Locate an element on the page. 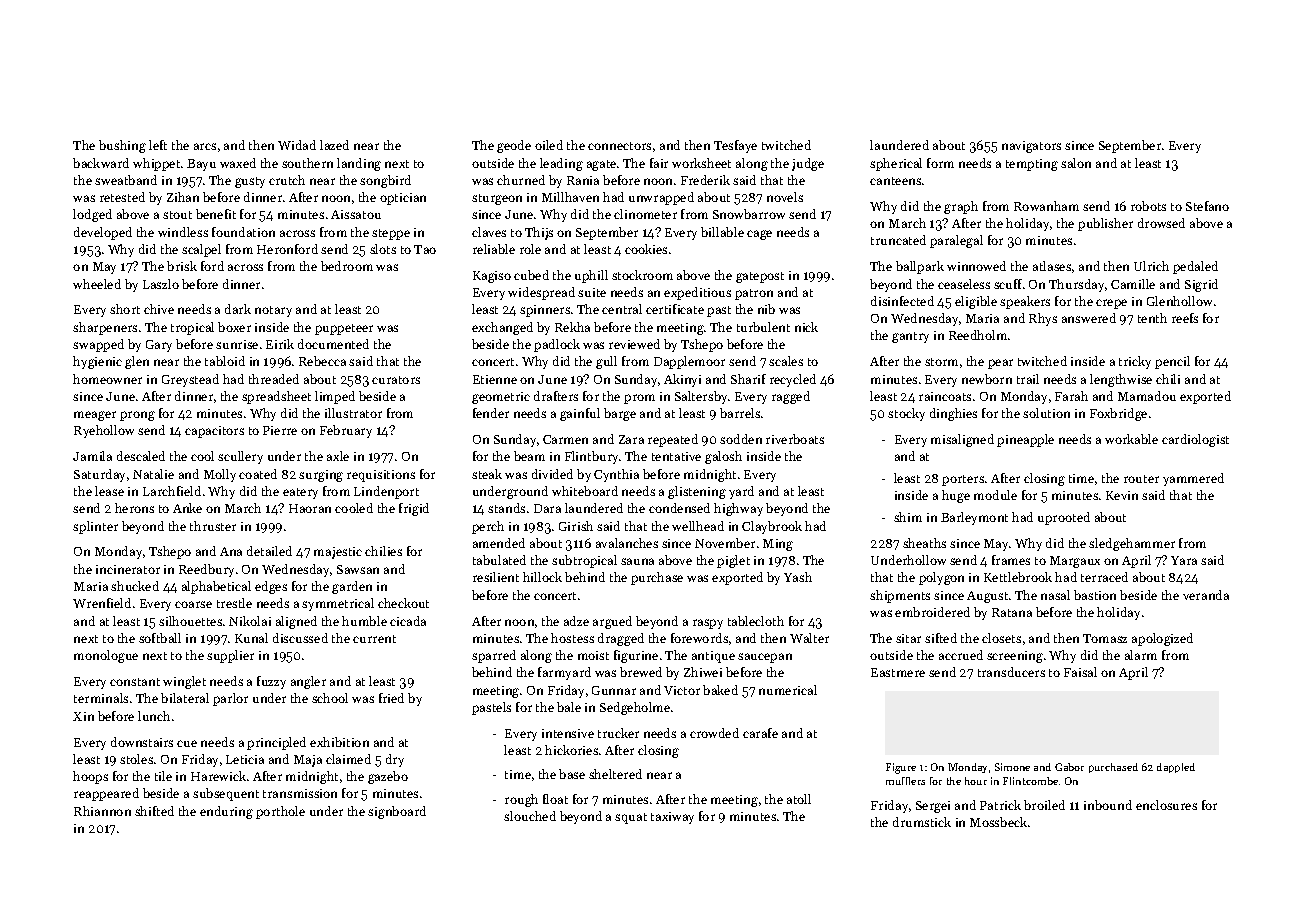 This page has height=924, width=1308. taxiway is located at coordinates (672, 818).
